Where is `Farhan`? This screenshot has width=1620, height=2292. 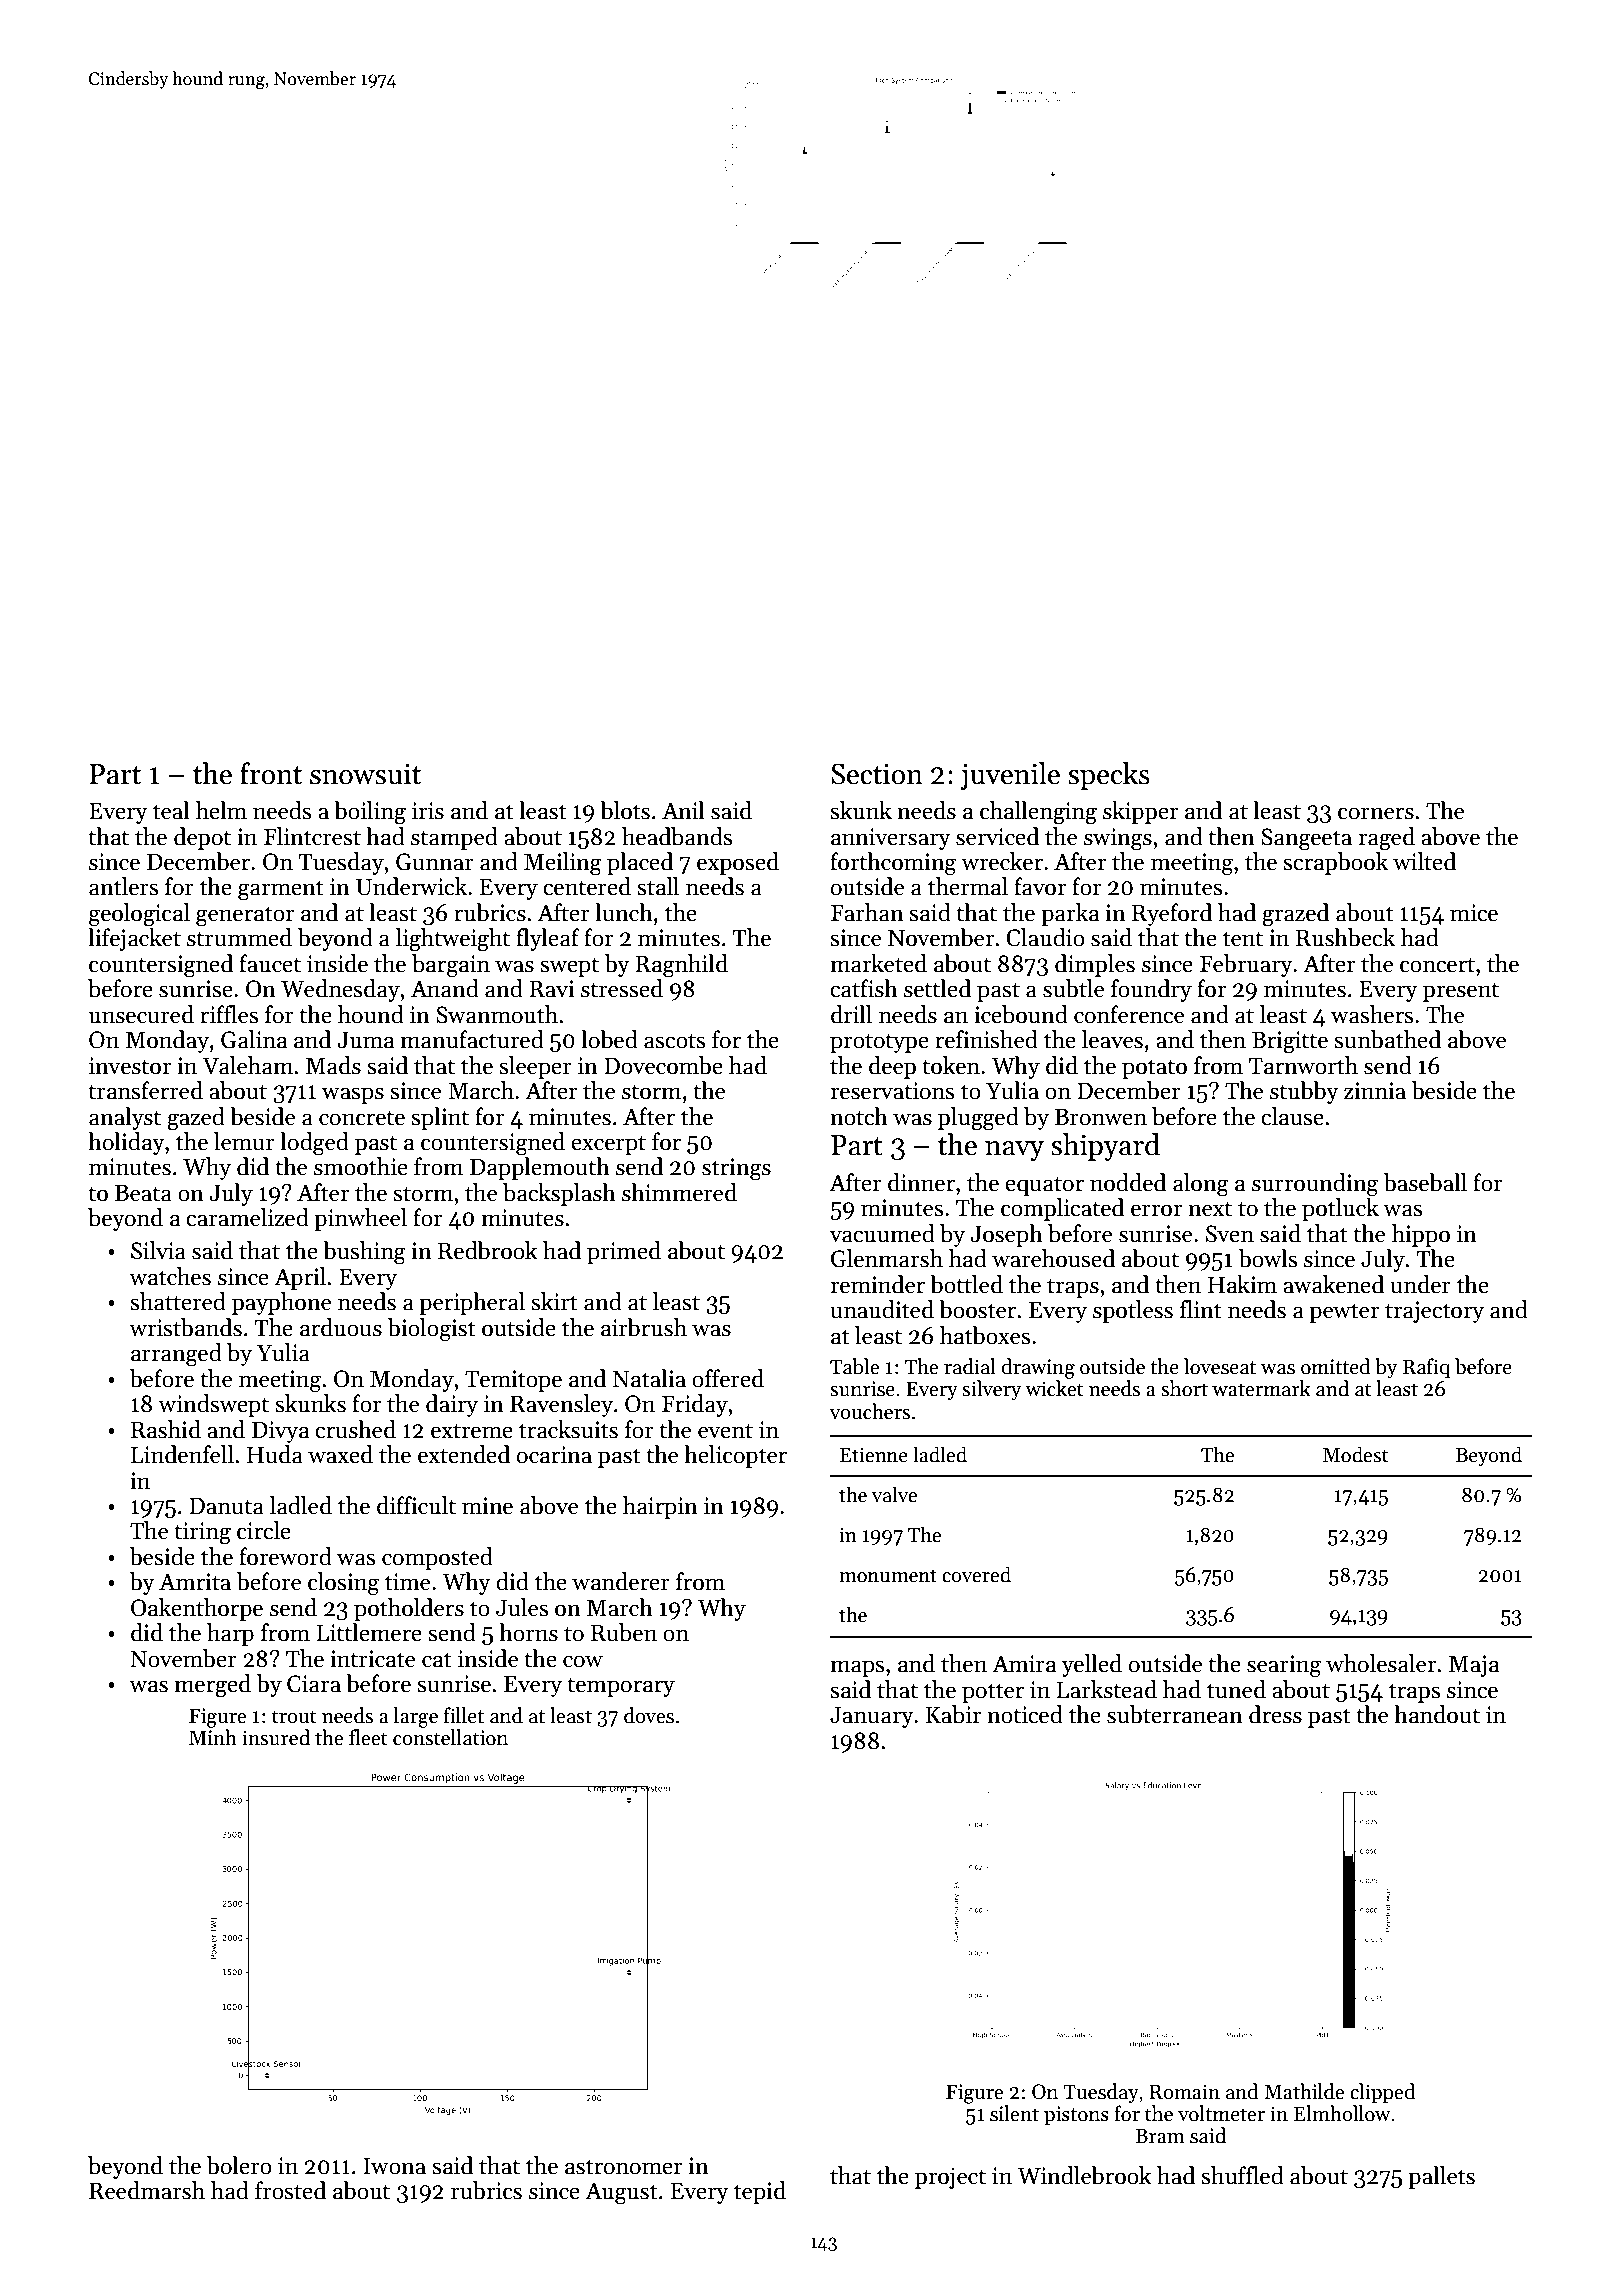 Farhan is located at coordinates (867, 912).
